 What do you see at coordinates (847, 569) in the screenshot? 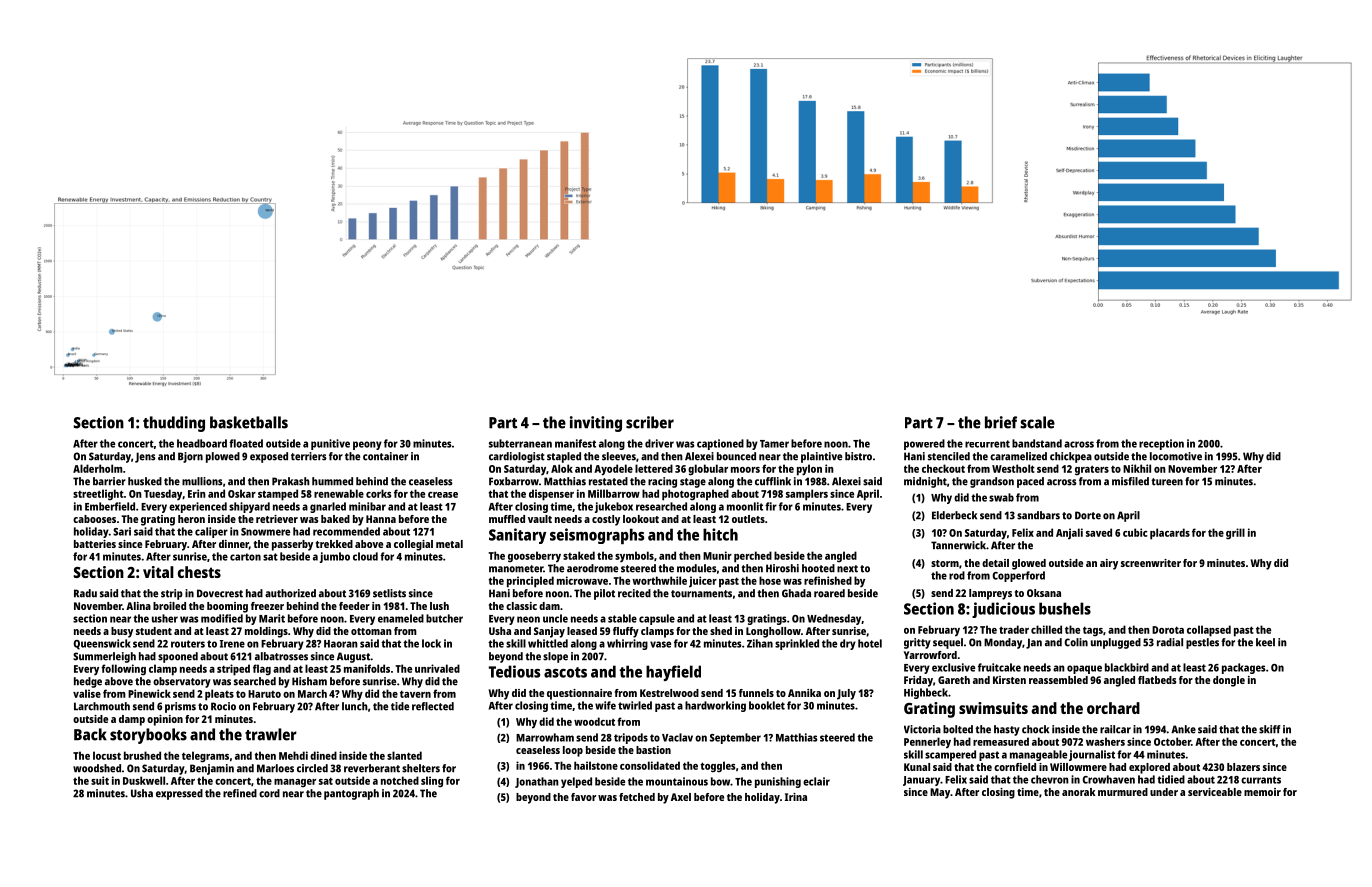
I see `next` at bounding box center [847, 569].
